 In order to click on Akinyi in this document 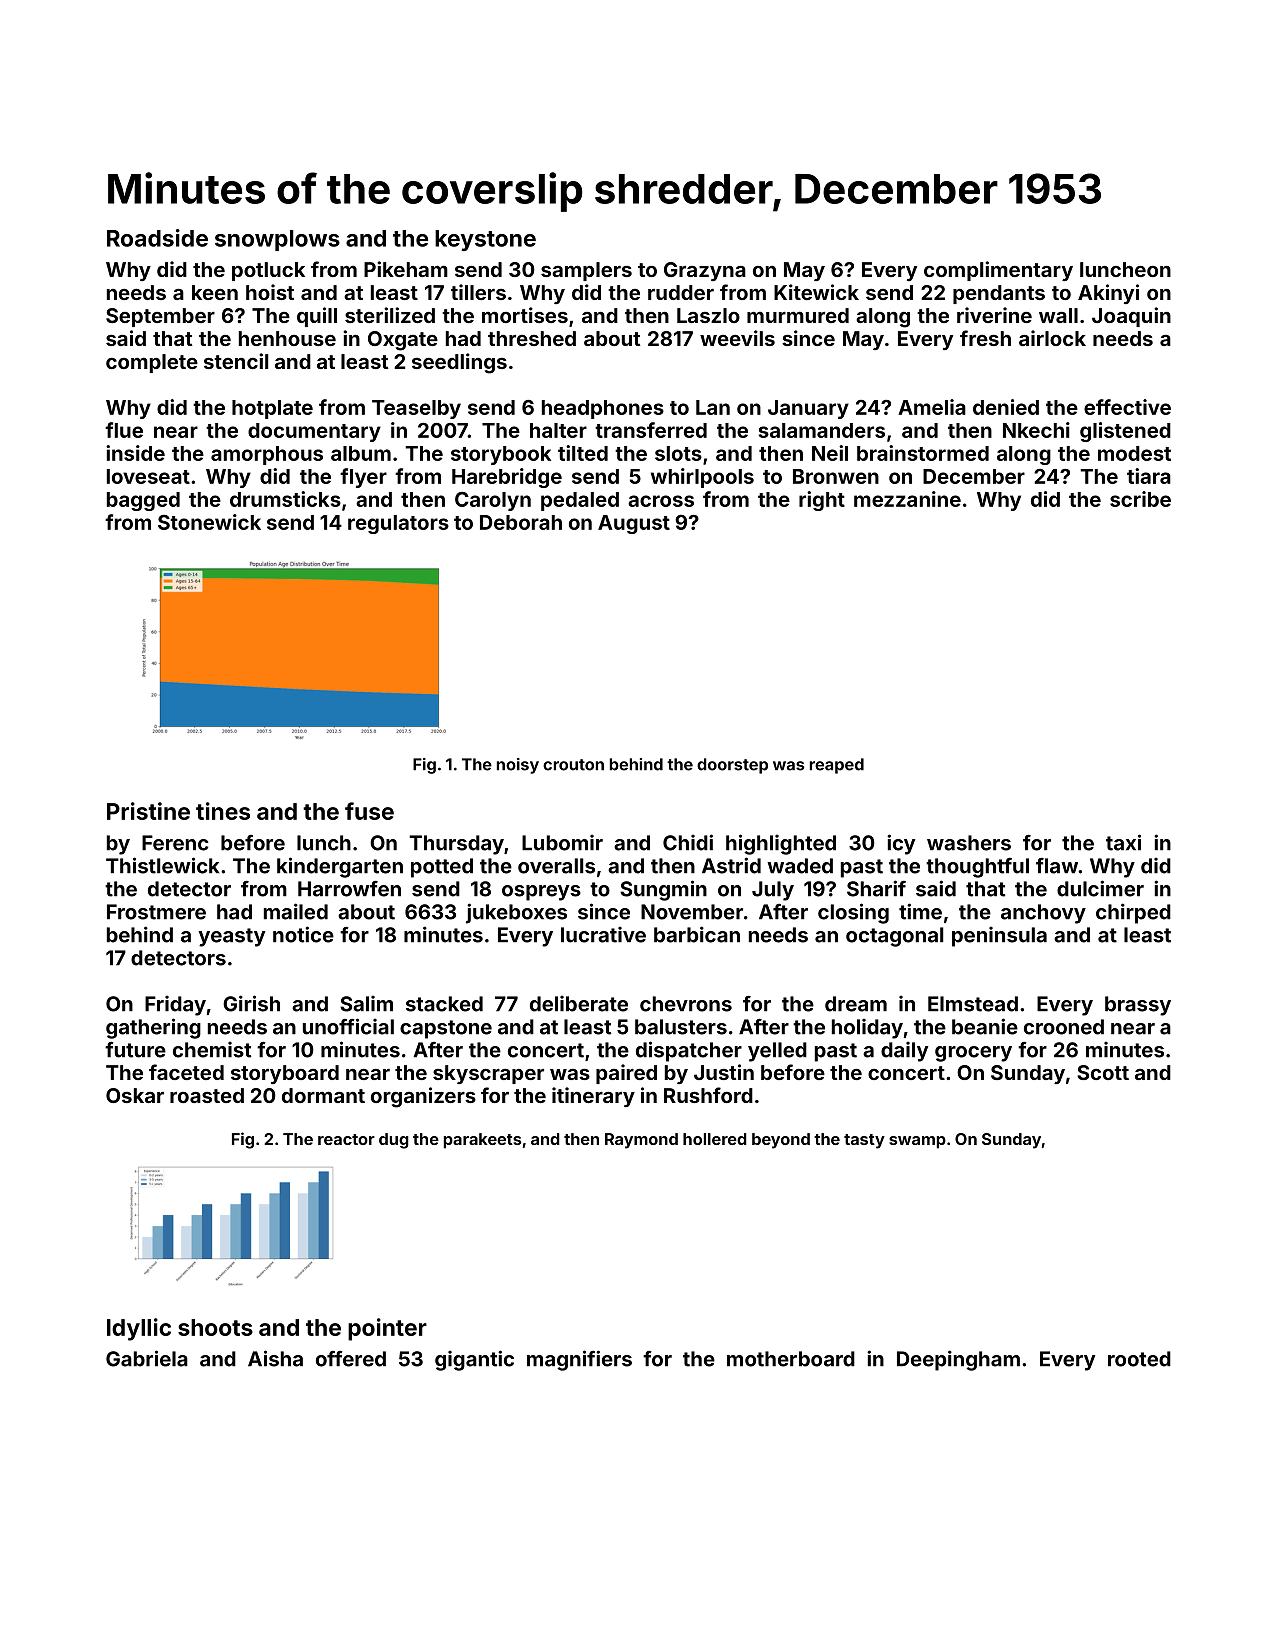, I will do `click(1108, 294)`.
